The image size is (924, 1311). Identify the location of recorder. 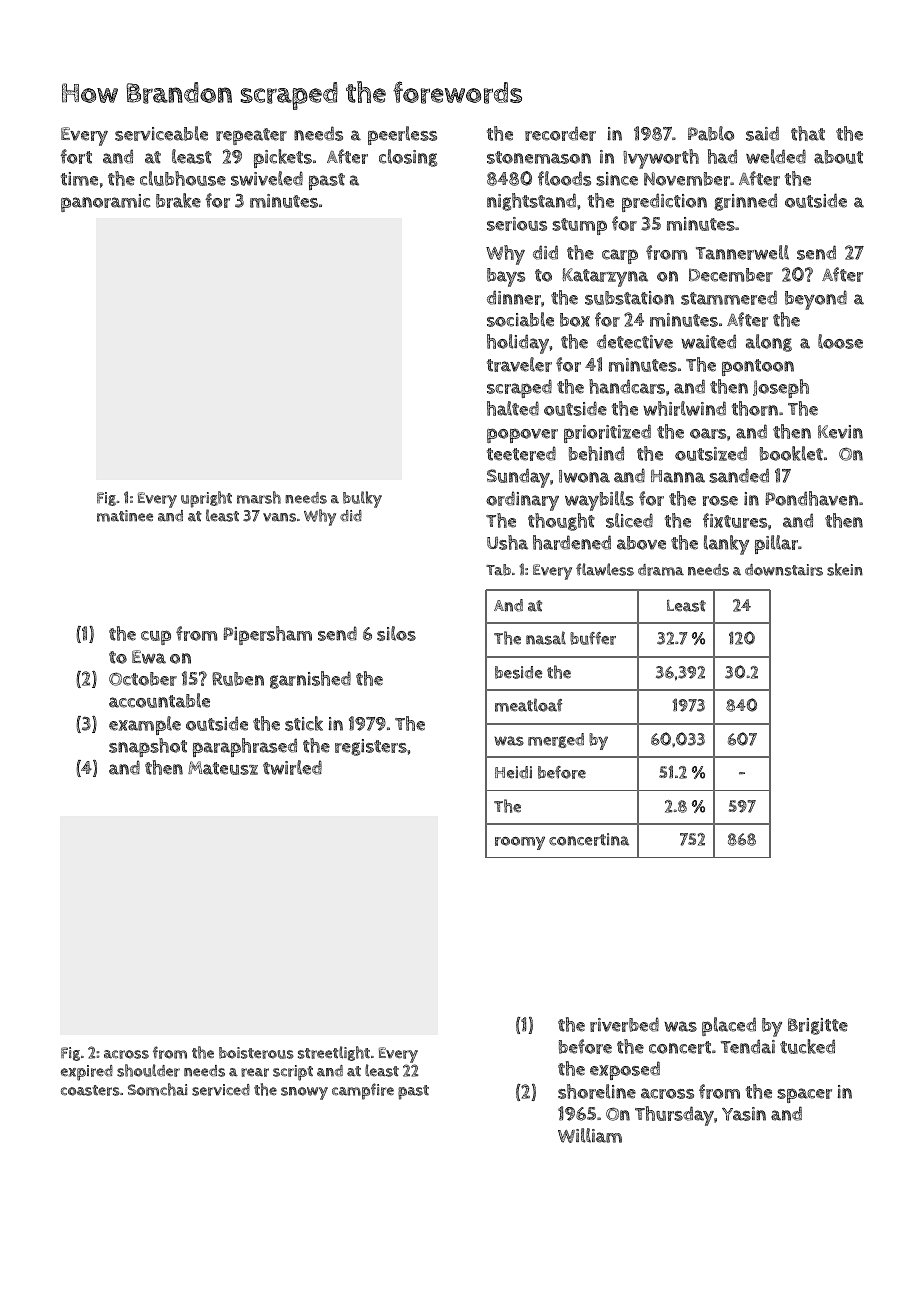
(560, 133).
